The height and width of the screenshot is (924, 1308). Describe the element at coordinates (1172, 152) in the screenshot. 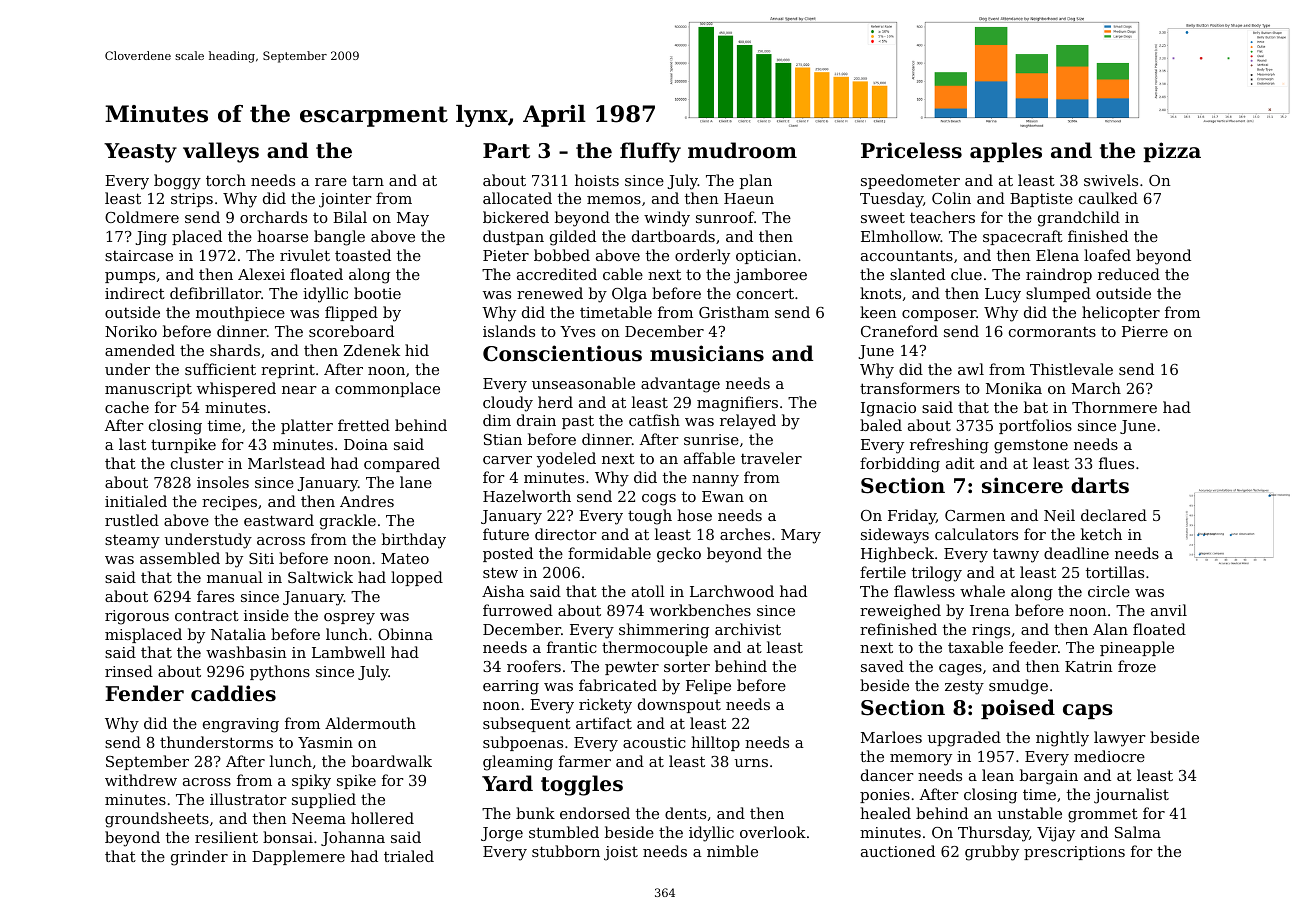

I see `pizza` at that location.
